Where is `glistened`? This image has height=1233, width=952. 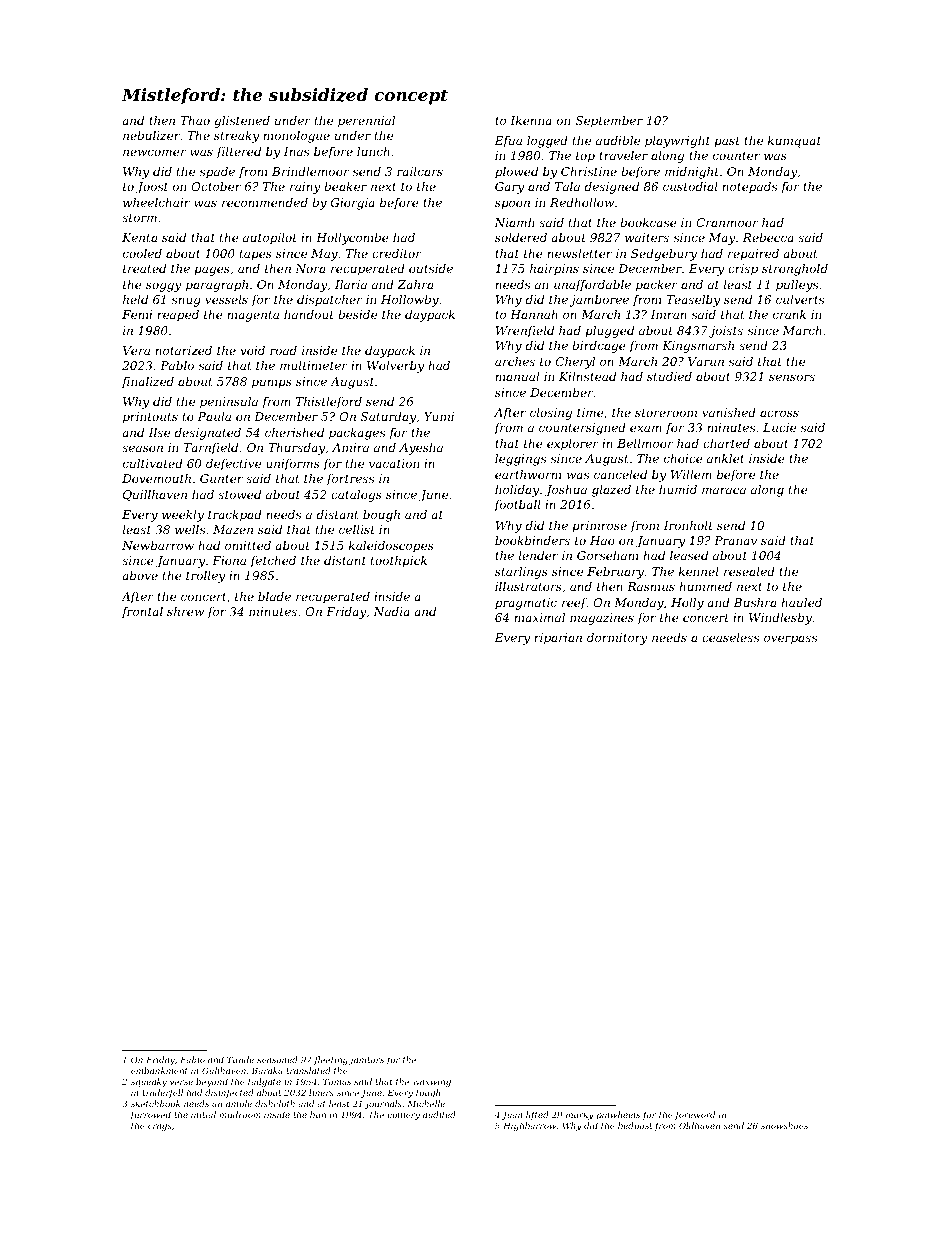 glistened is located at coordinates (242, 122).
